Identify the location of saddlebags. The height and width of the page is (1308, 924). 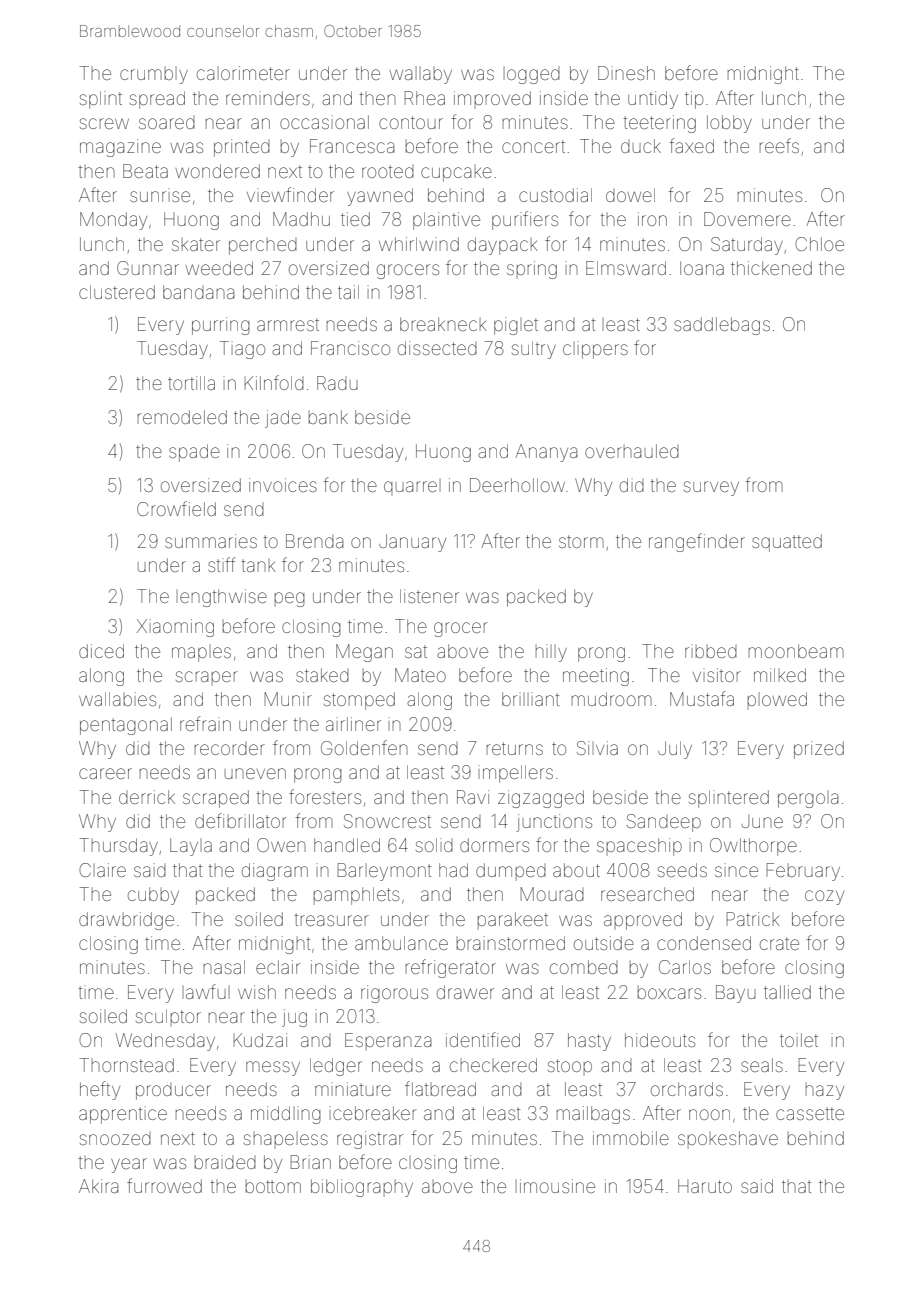
(722, 326).
